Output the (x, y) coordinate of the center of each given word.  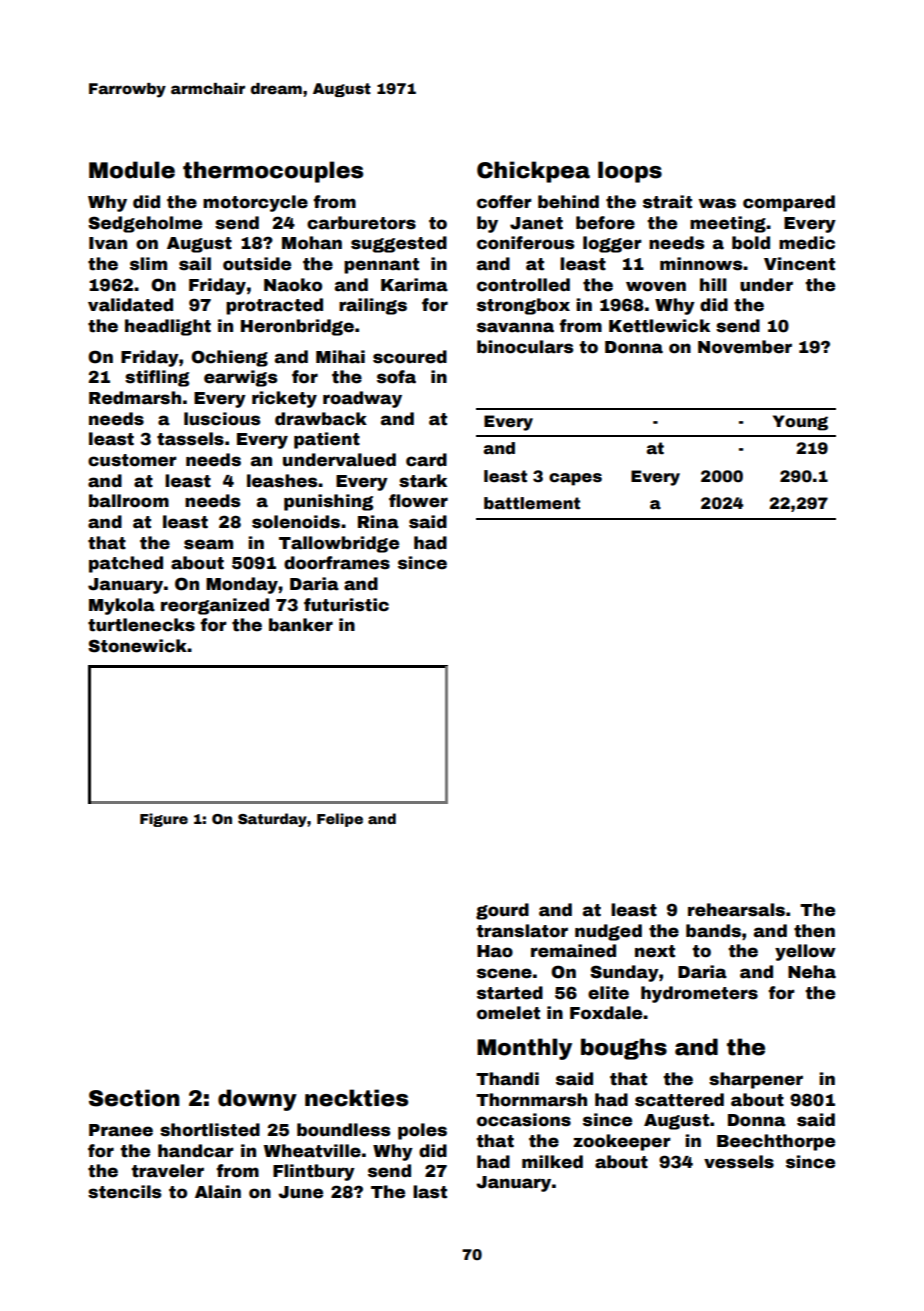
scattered (679, 1100)
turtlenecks (141, 625)
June (300, 1192)
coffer (504, 202)
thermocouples (273, 172)
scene (504, 973)
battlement (532, 503)
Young (800, 423)
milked (552, 1162)
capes (575, 479)
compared (789, 203)
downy (257, 1100)
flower (418, 501)
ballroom (129, 501)
